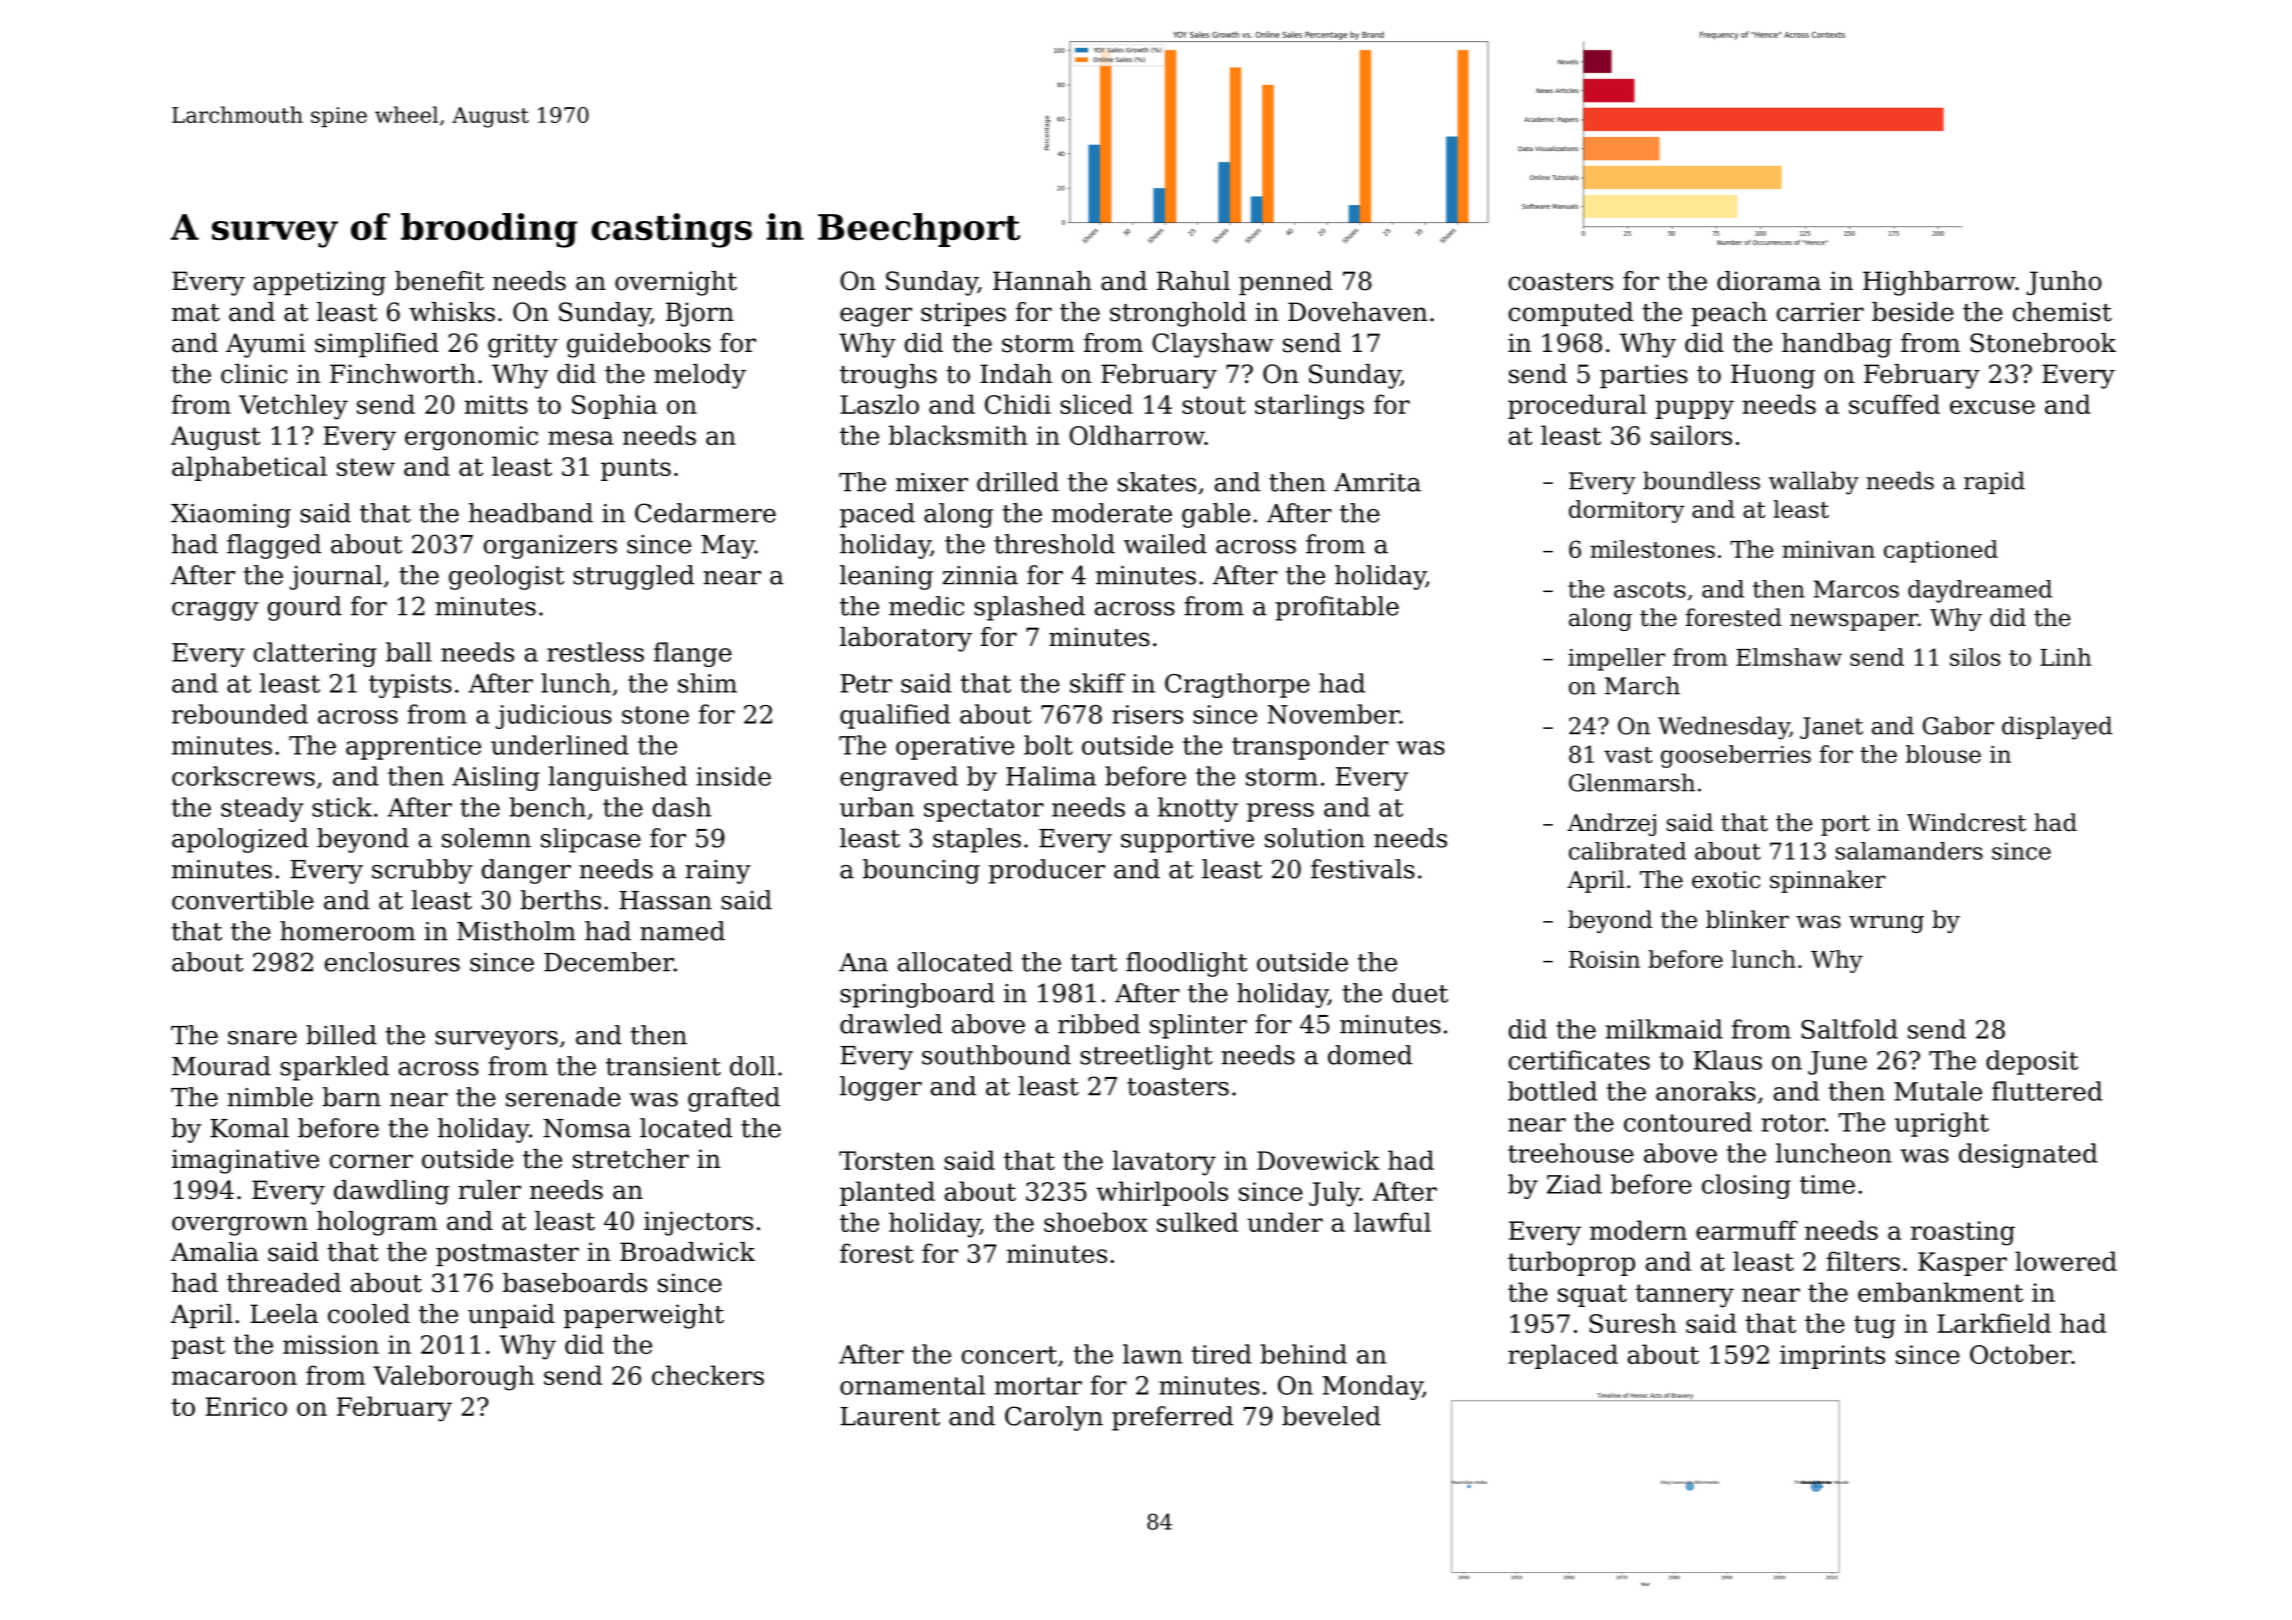 This page has width=2292, height=1620. Describe the element at coordinates (2062, 312) in the page. I see `chemist` at that location.
